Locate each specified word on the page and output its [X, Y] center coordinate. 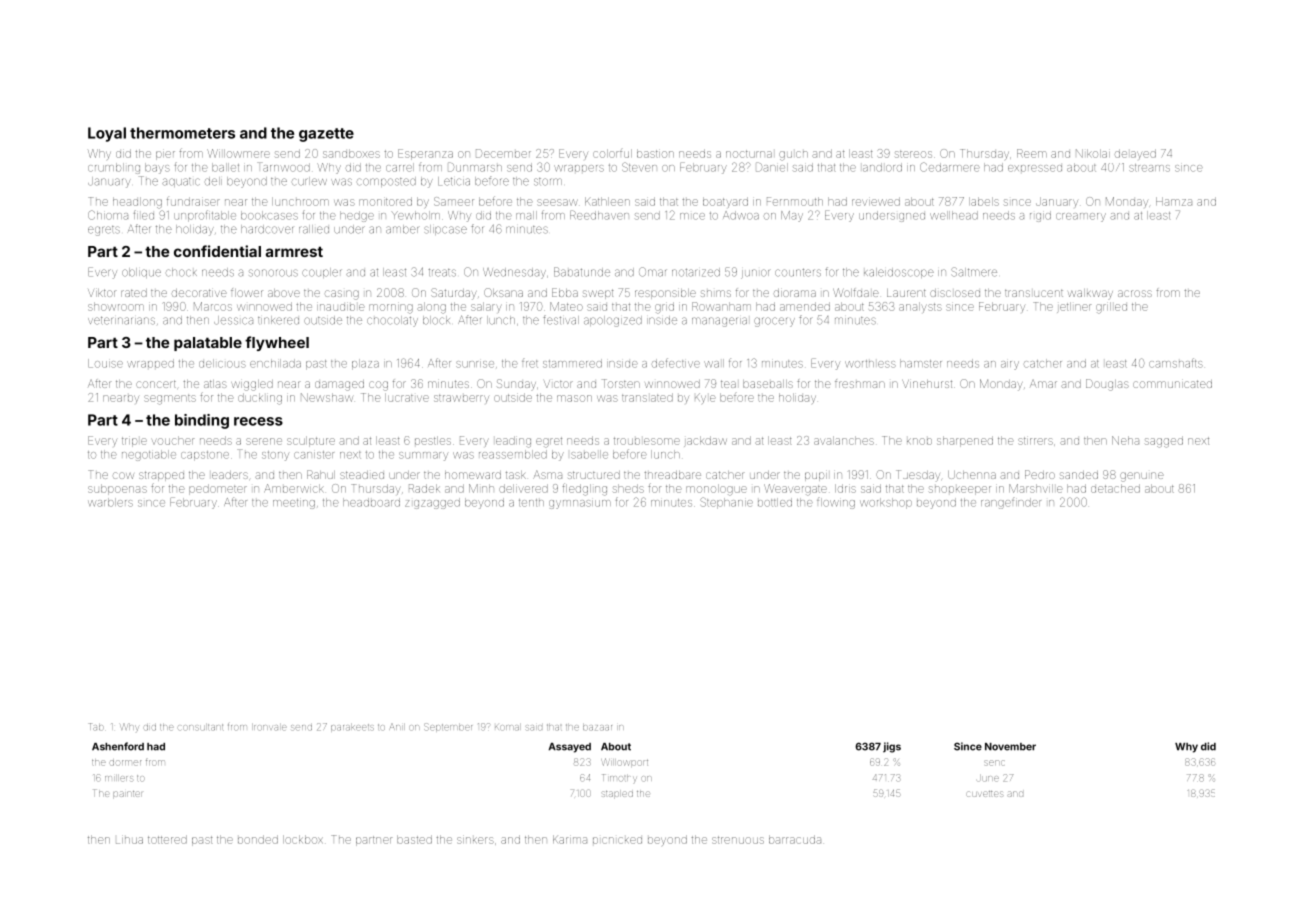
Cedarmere [950, 167]
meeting [294, 504]
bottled [775, 502]
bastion [655, 153]
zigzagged [432, 503]
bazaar [597, 728]
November [1010, 747]
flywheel [277, 343]
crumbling [114, 168]
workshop [886, 503]
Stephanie [726, 503]
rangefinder [1011, 503]
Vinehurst [927, 384]
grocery [774, 322]
